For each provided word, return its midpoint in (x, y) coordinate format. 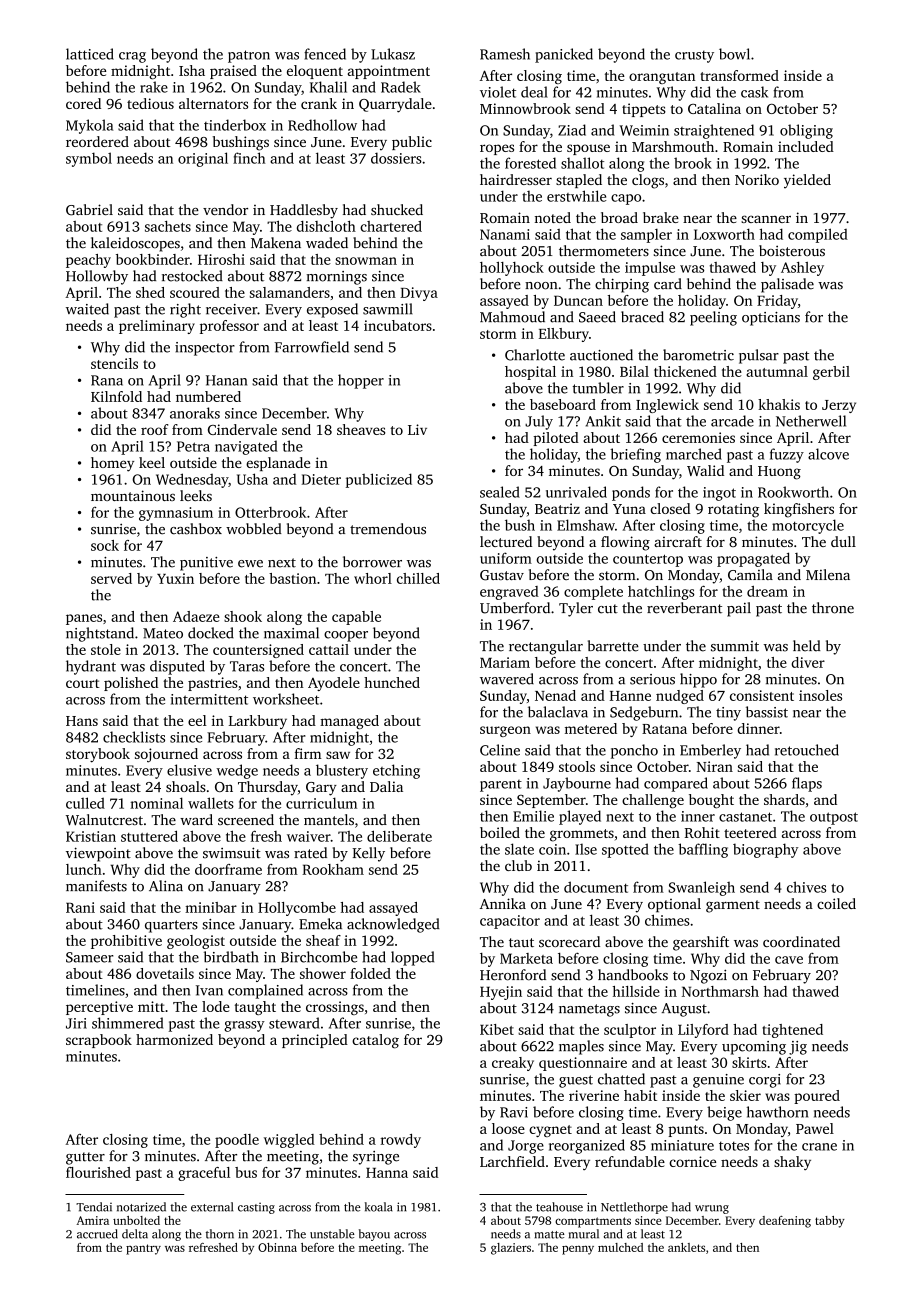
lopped (412, 958)
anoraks (195, 413)
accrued (97, 1234)
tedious (150, 103)
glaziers (511, 1249)
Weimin (644, 130)
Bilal (634, 371)
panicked (564, 55)
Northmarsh (720, 991)
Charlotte (535, 355)
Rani (80, 907)
